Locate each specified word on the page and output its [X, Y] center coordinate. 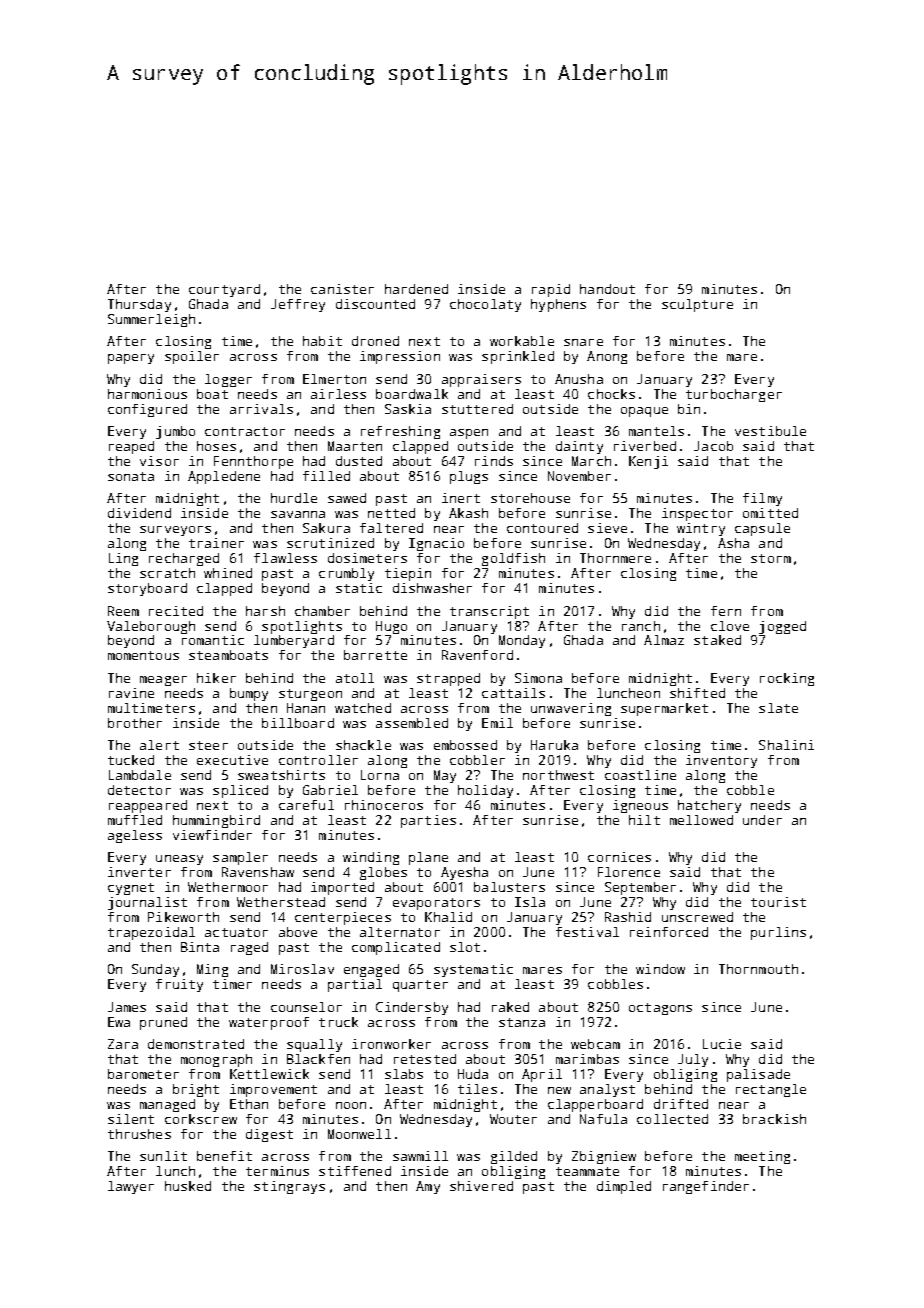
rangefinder [706, 1187]
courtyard [224, 290]
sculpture [697, 305]
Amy [428, 1187]
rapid [551, 290]
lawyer [131, 1187]
